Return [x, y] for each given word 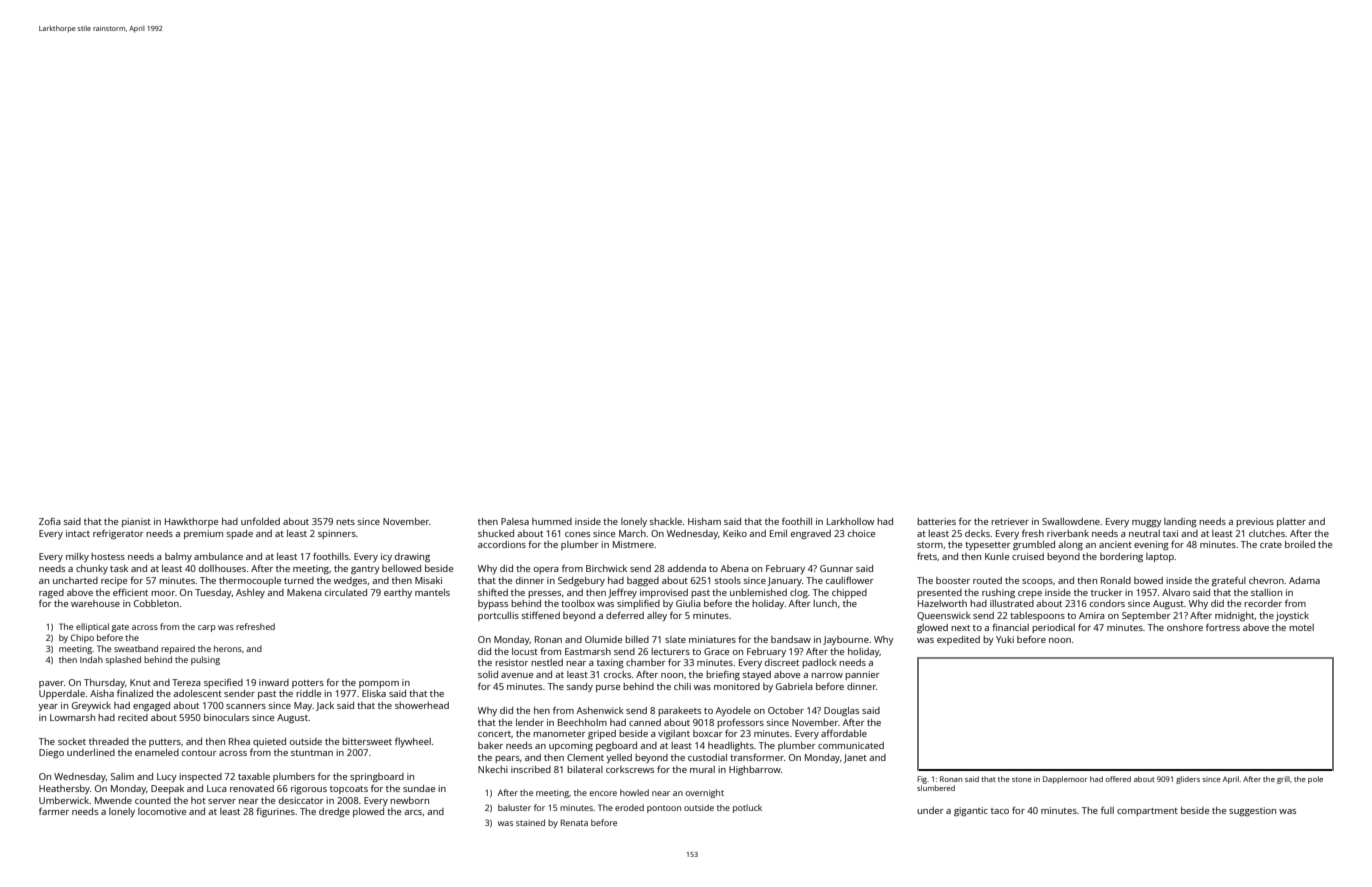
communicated [851, 745]
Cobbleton [156, 603]
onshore [1185, 627]
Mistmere [633, 544]
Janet [855, 758]
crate [1271, 545]
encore [603, 793]
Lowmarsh [72, 717]
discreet [782, 662]
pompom [379, 684]
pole [1315, 780]
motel [1301, 627]
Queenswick [944, 616]
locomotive [162, 811]
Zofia [50, 521]
